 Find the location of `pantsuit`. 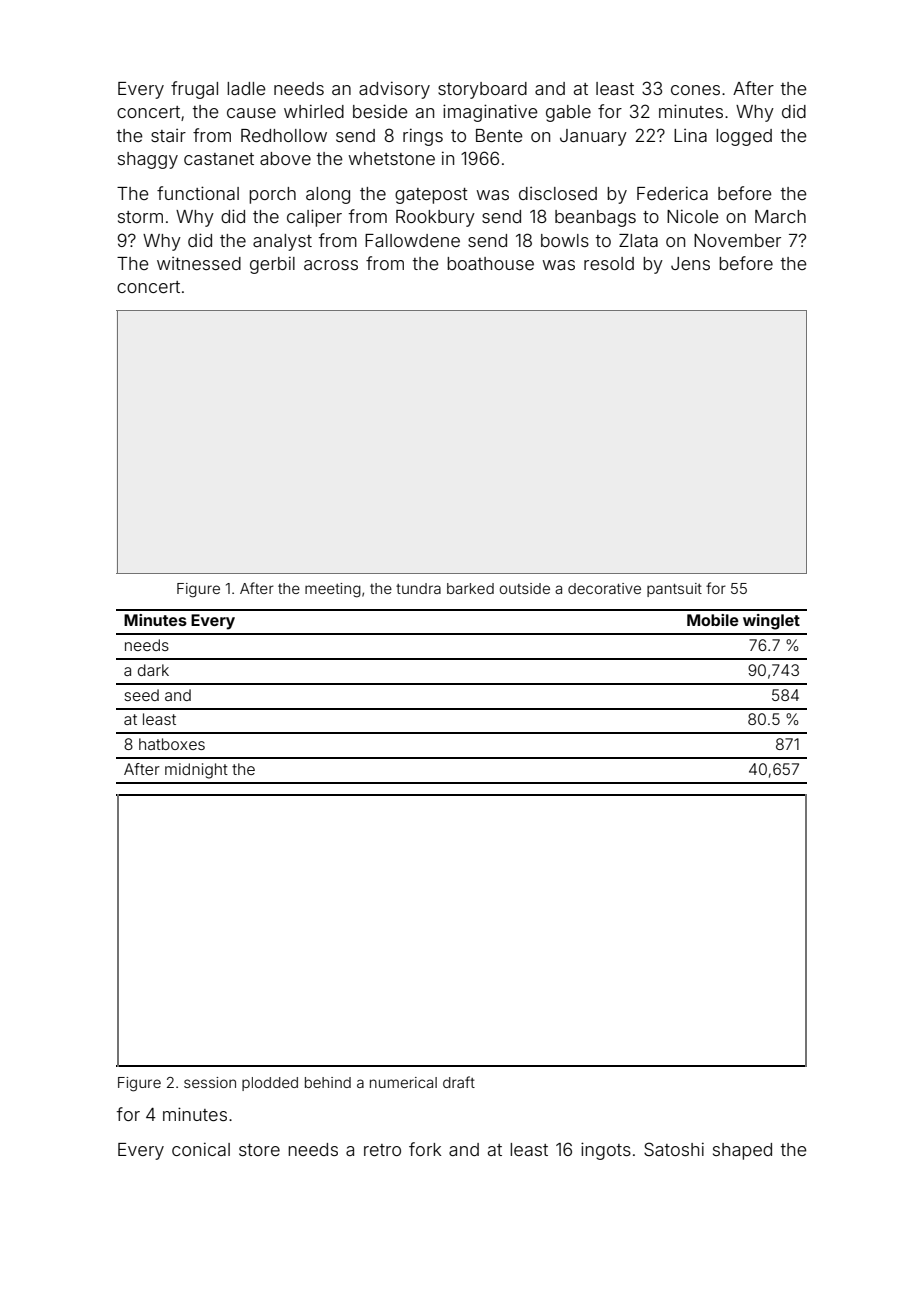

pantsuit is located at coordinates (674, 590).
